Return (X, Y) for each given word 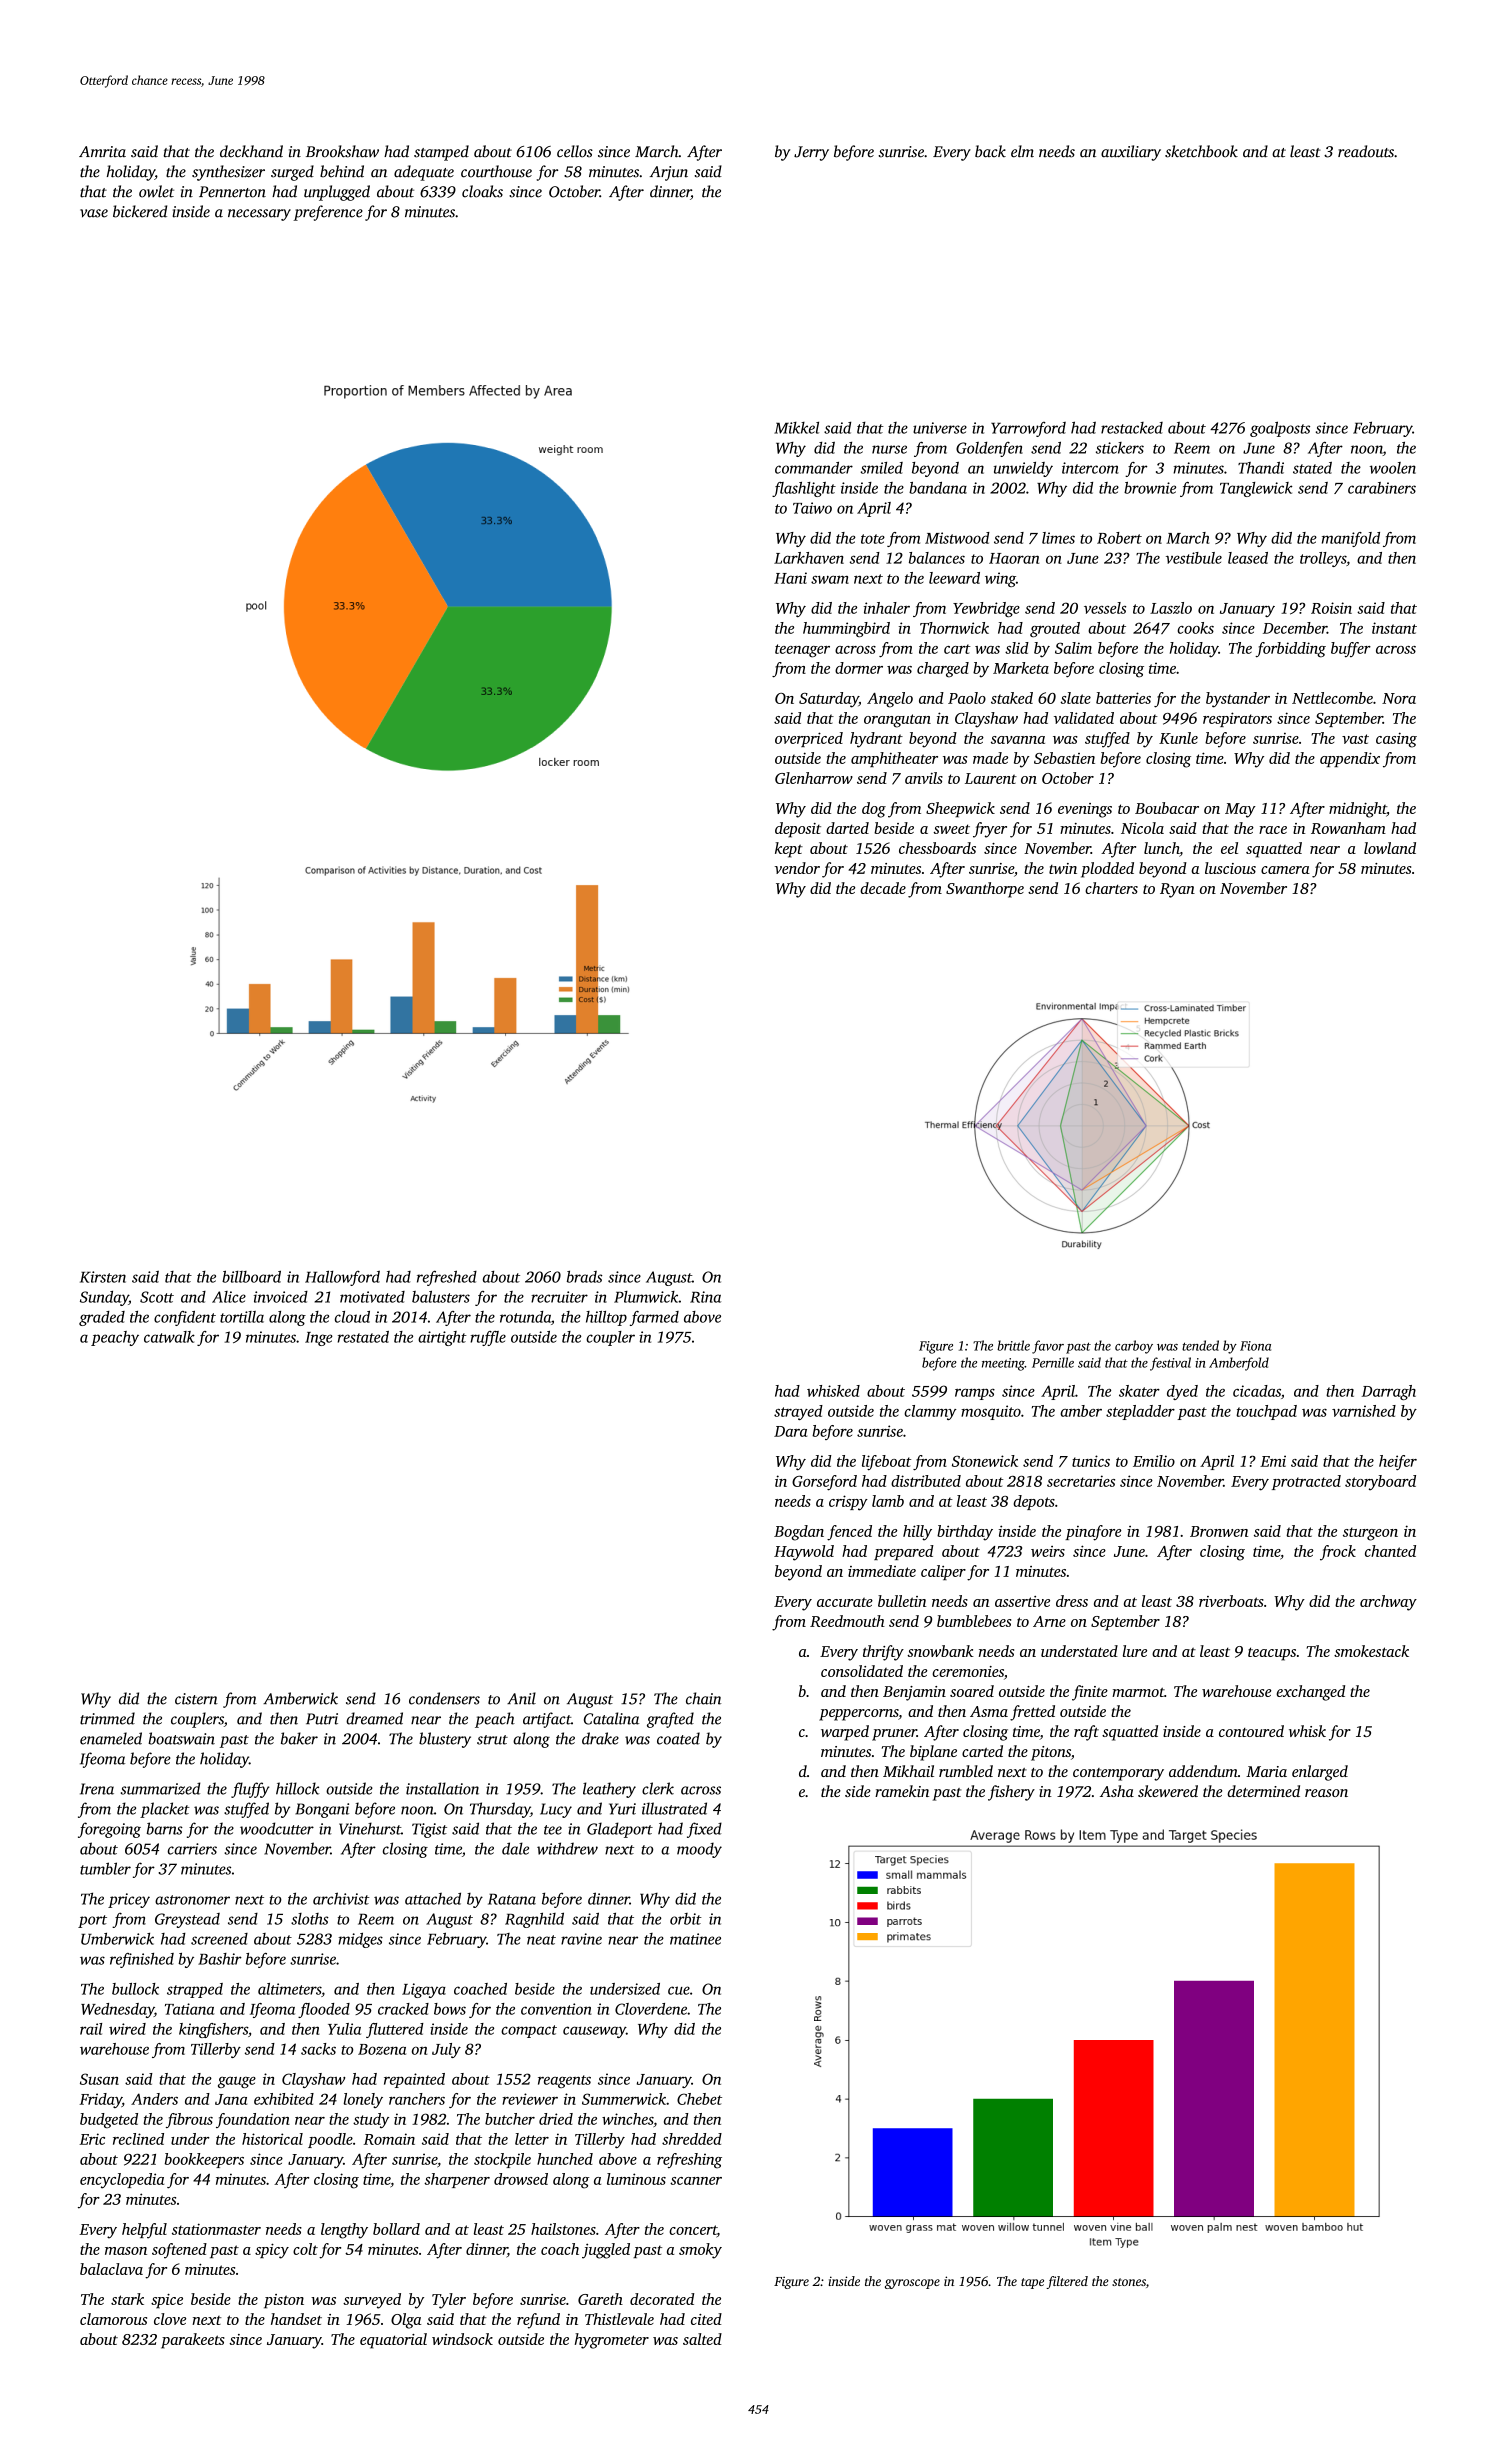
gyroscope (912, 2284)
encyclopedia (122, 2181)
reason (1326, 1793)
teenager (802, 651)
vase (94, 213)
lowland (1390, 848)
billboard (251, 1276)
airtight (442, 1338)
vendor (797, 868)
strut (492, 1740)
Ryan (1177, 890)
